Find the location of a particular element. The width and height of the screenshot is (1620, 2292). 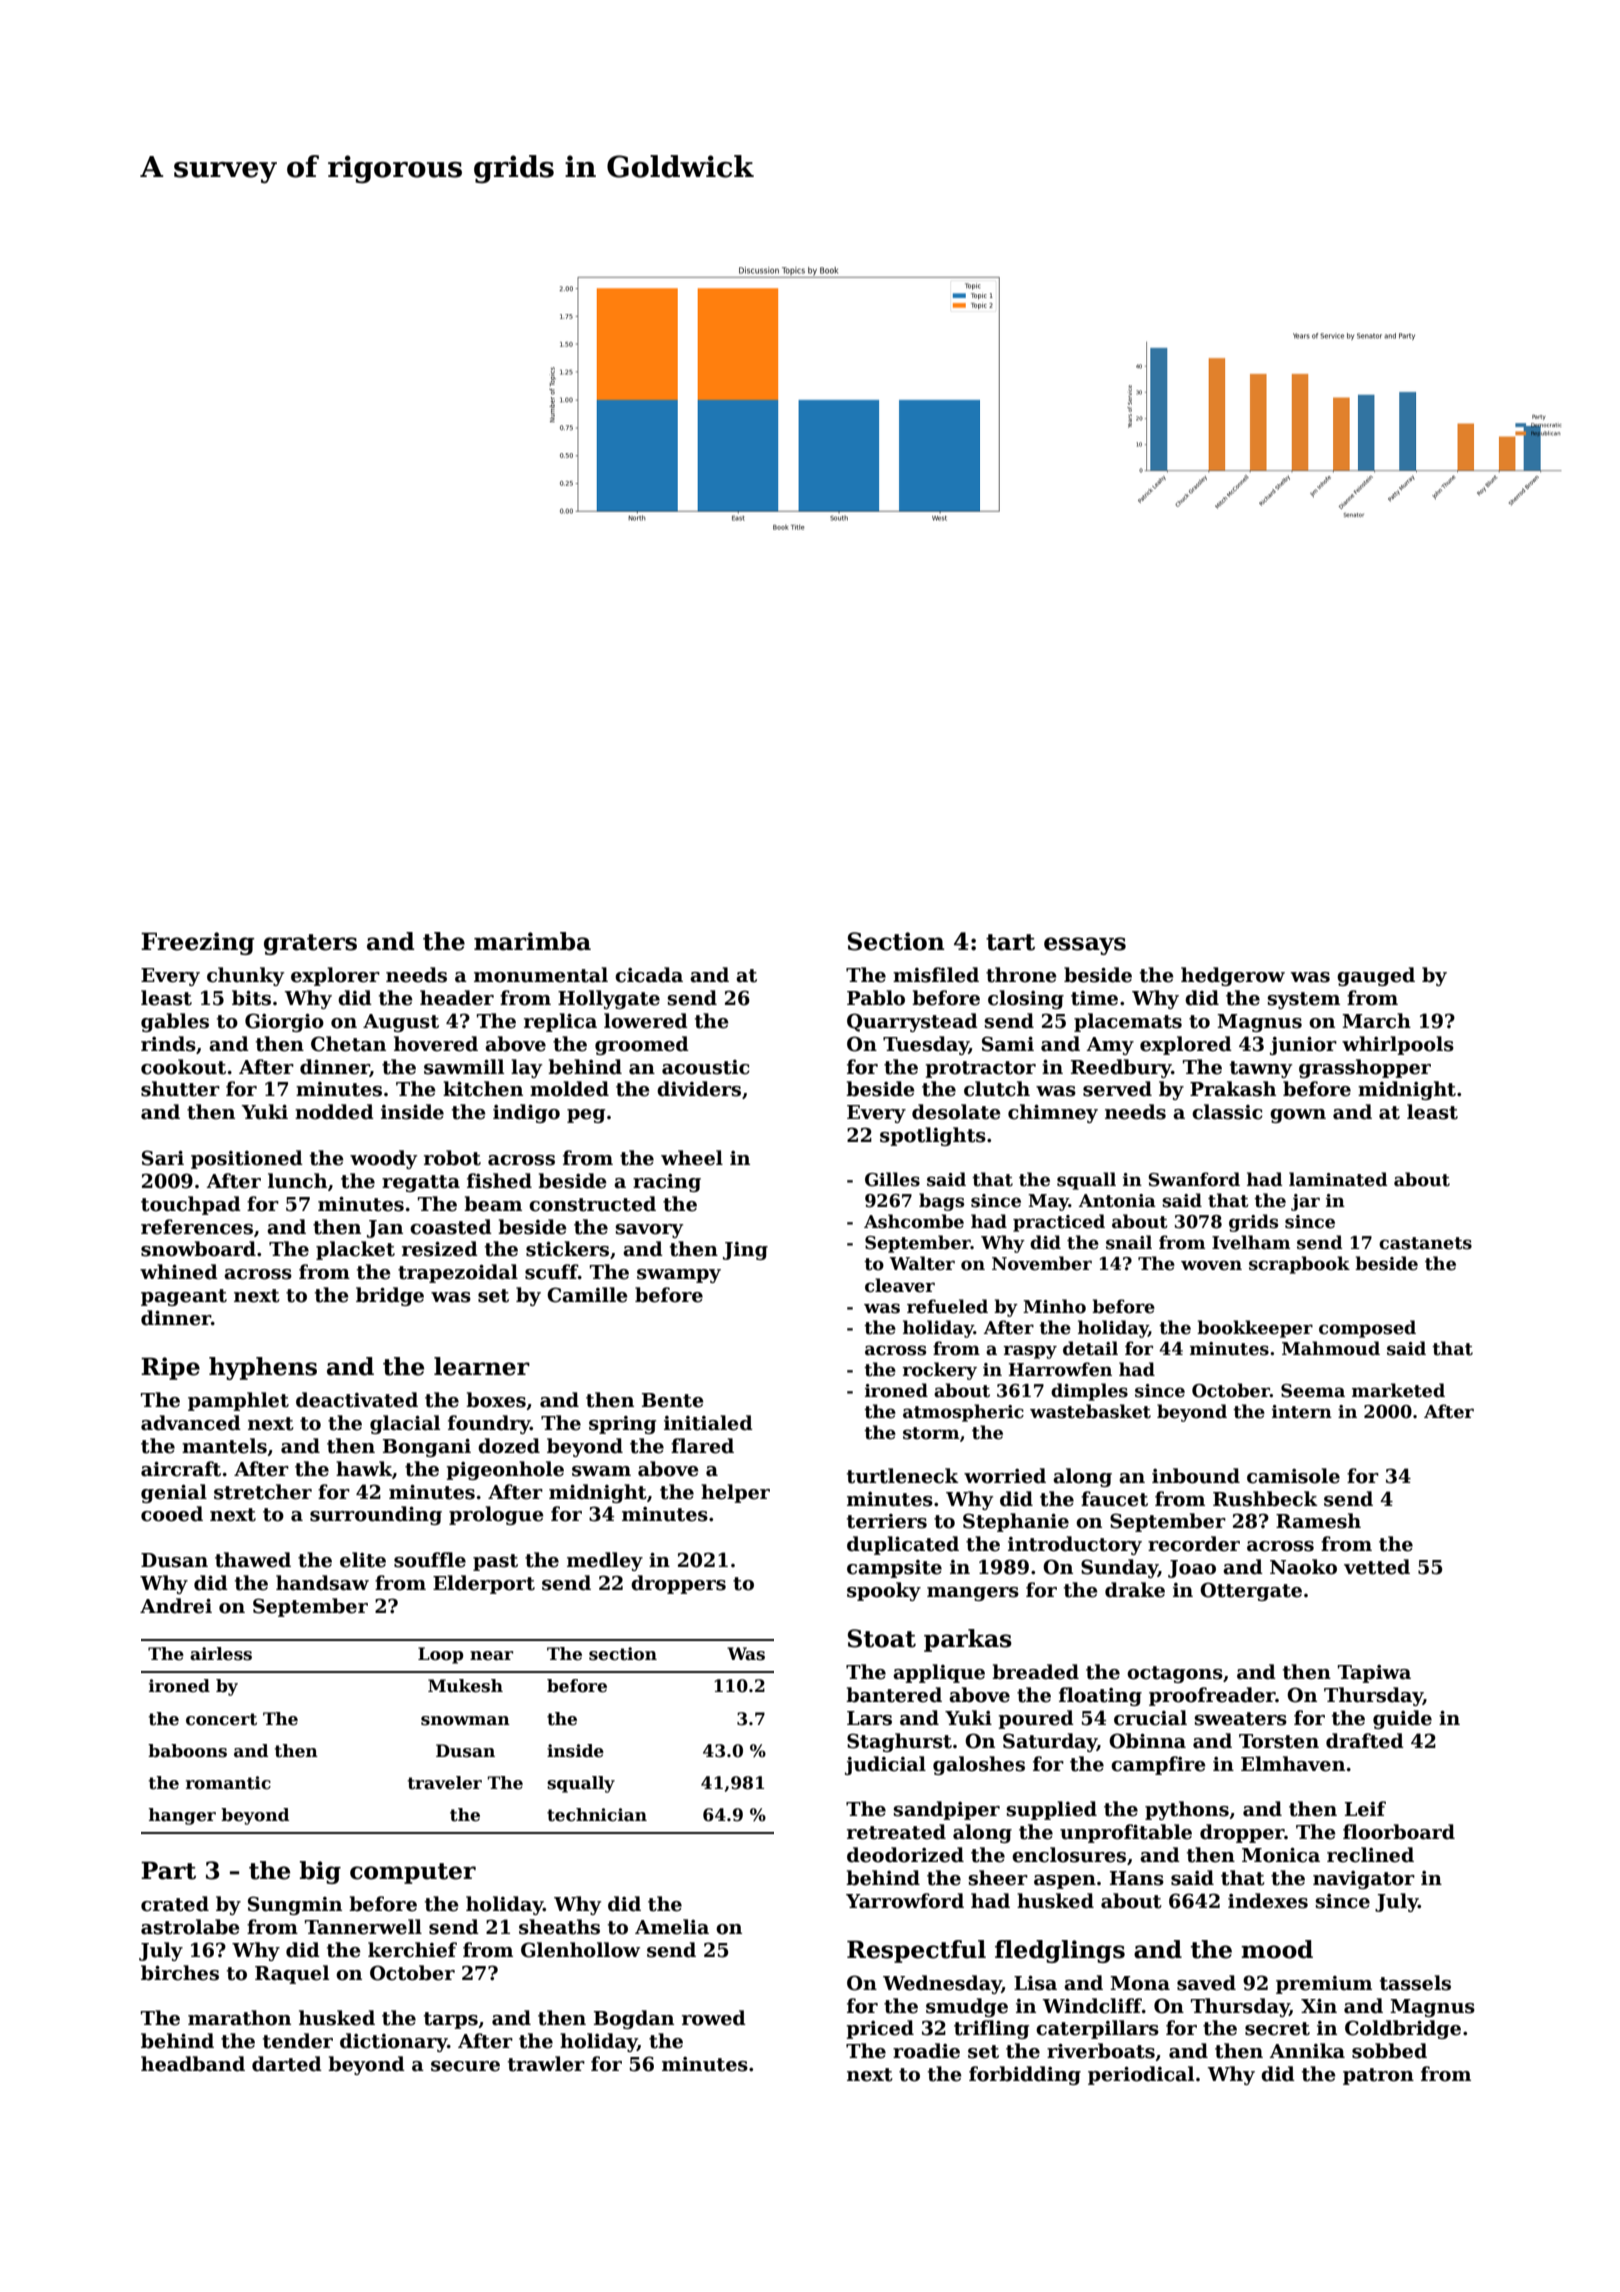

Bogdan is located at coordinates (634, 2019).
